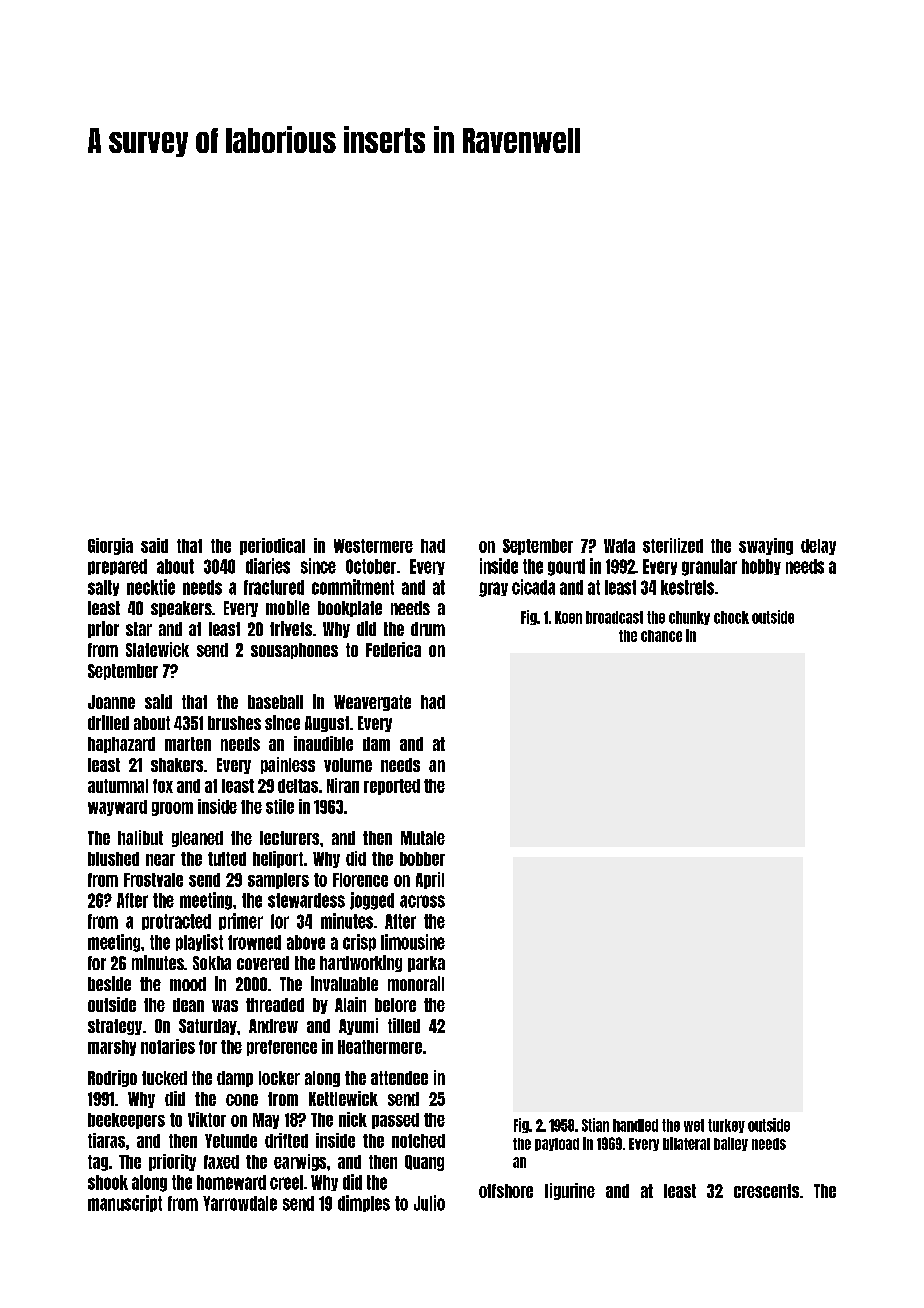 The height and width of the screenshot is (1308, 924). What do you see at coordinates (115, 1027) in the screenshot?
I see `strategy` at bounding box center [115, 1027].
